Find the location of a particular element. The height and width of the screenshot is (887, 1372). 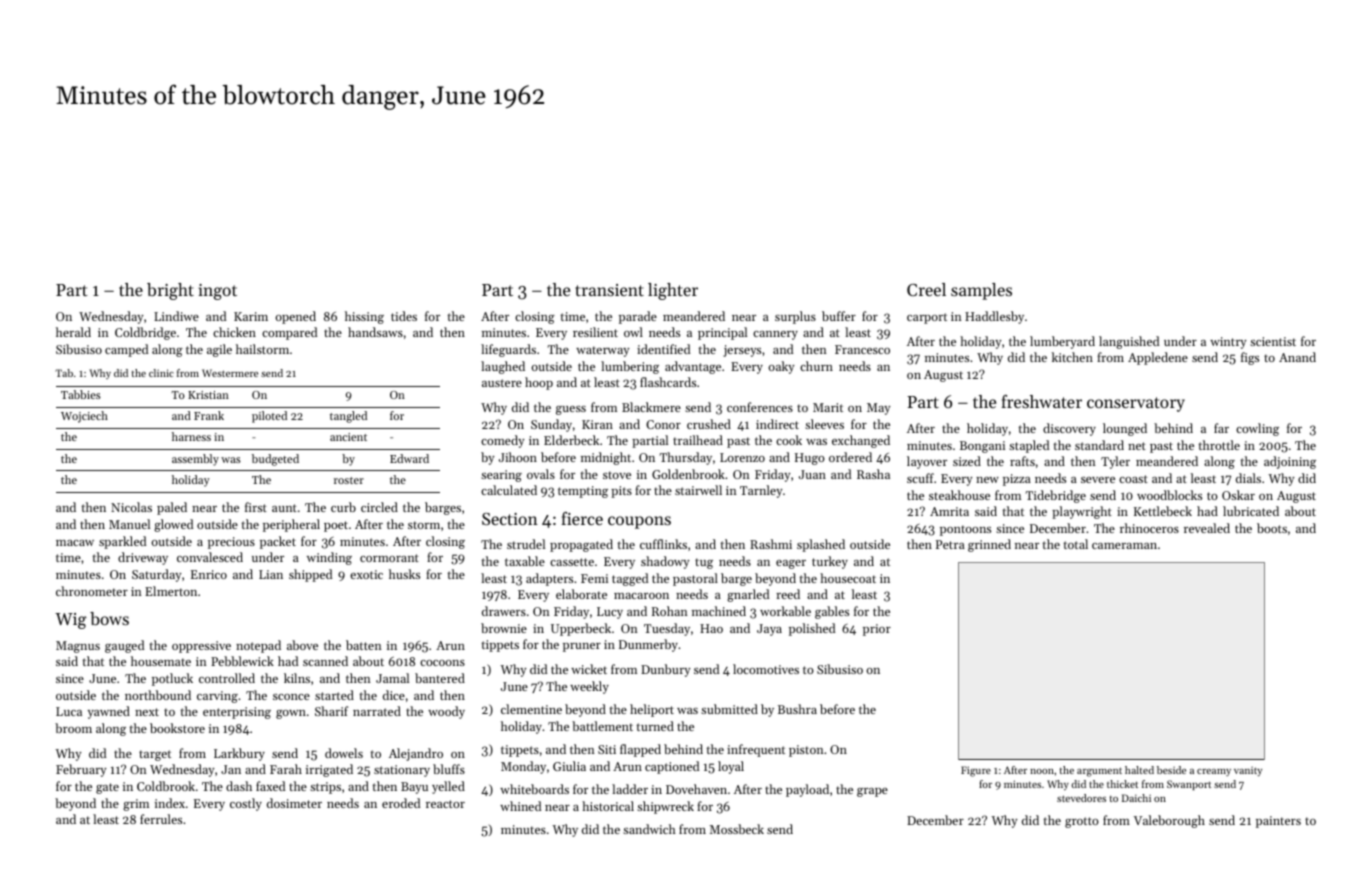

ingot is located at coordinates (218, 292).
